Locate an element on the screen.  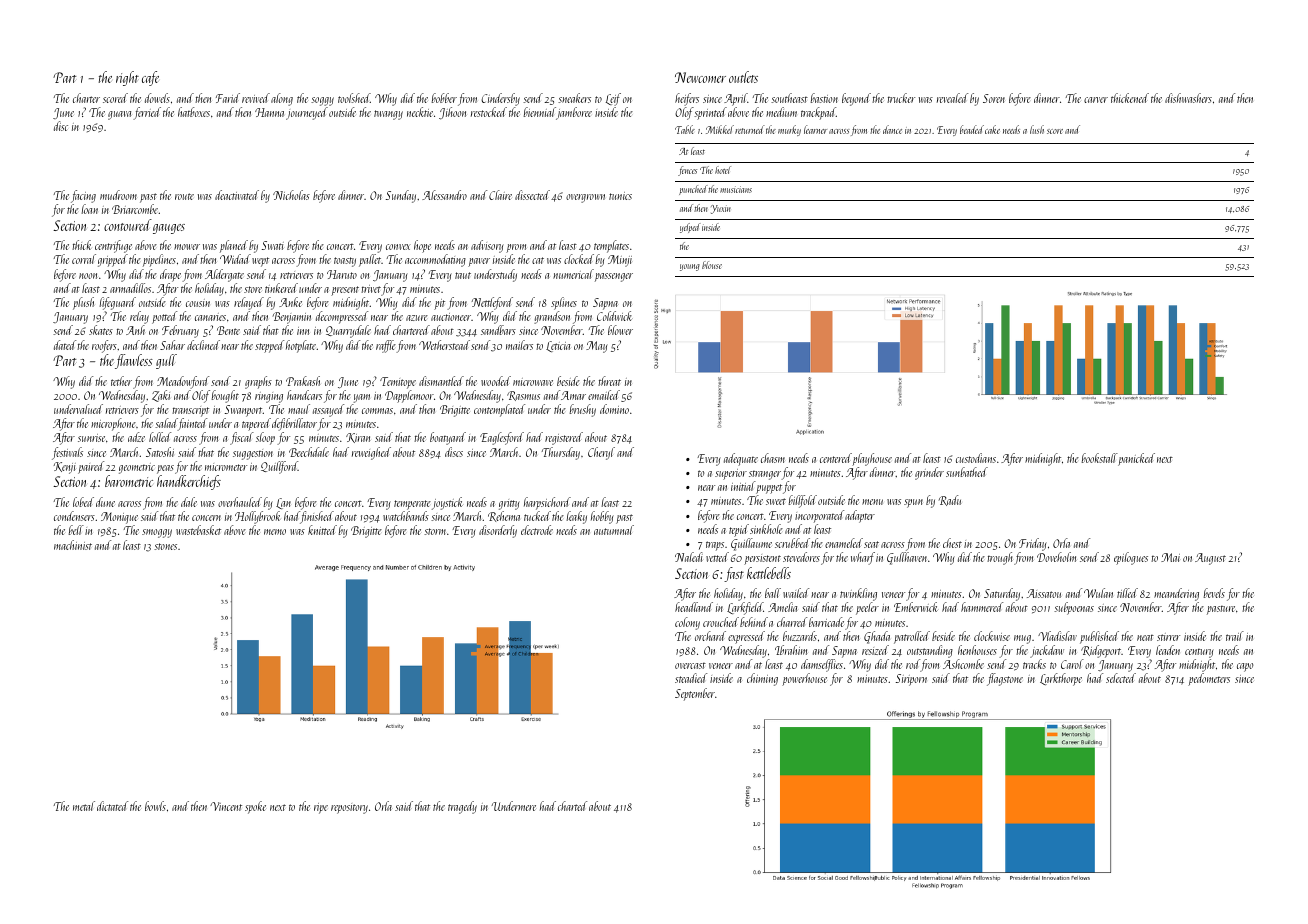
cafe is located at coordinates (150, 78).
